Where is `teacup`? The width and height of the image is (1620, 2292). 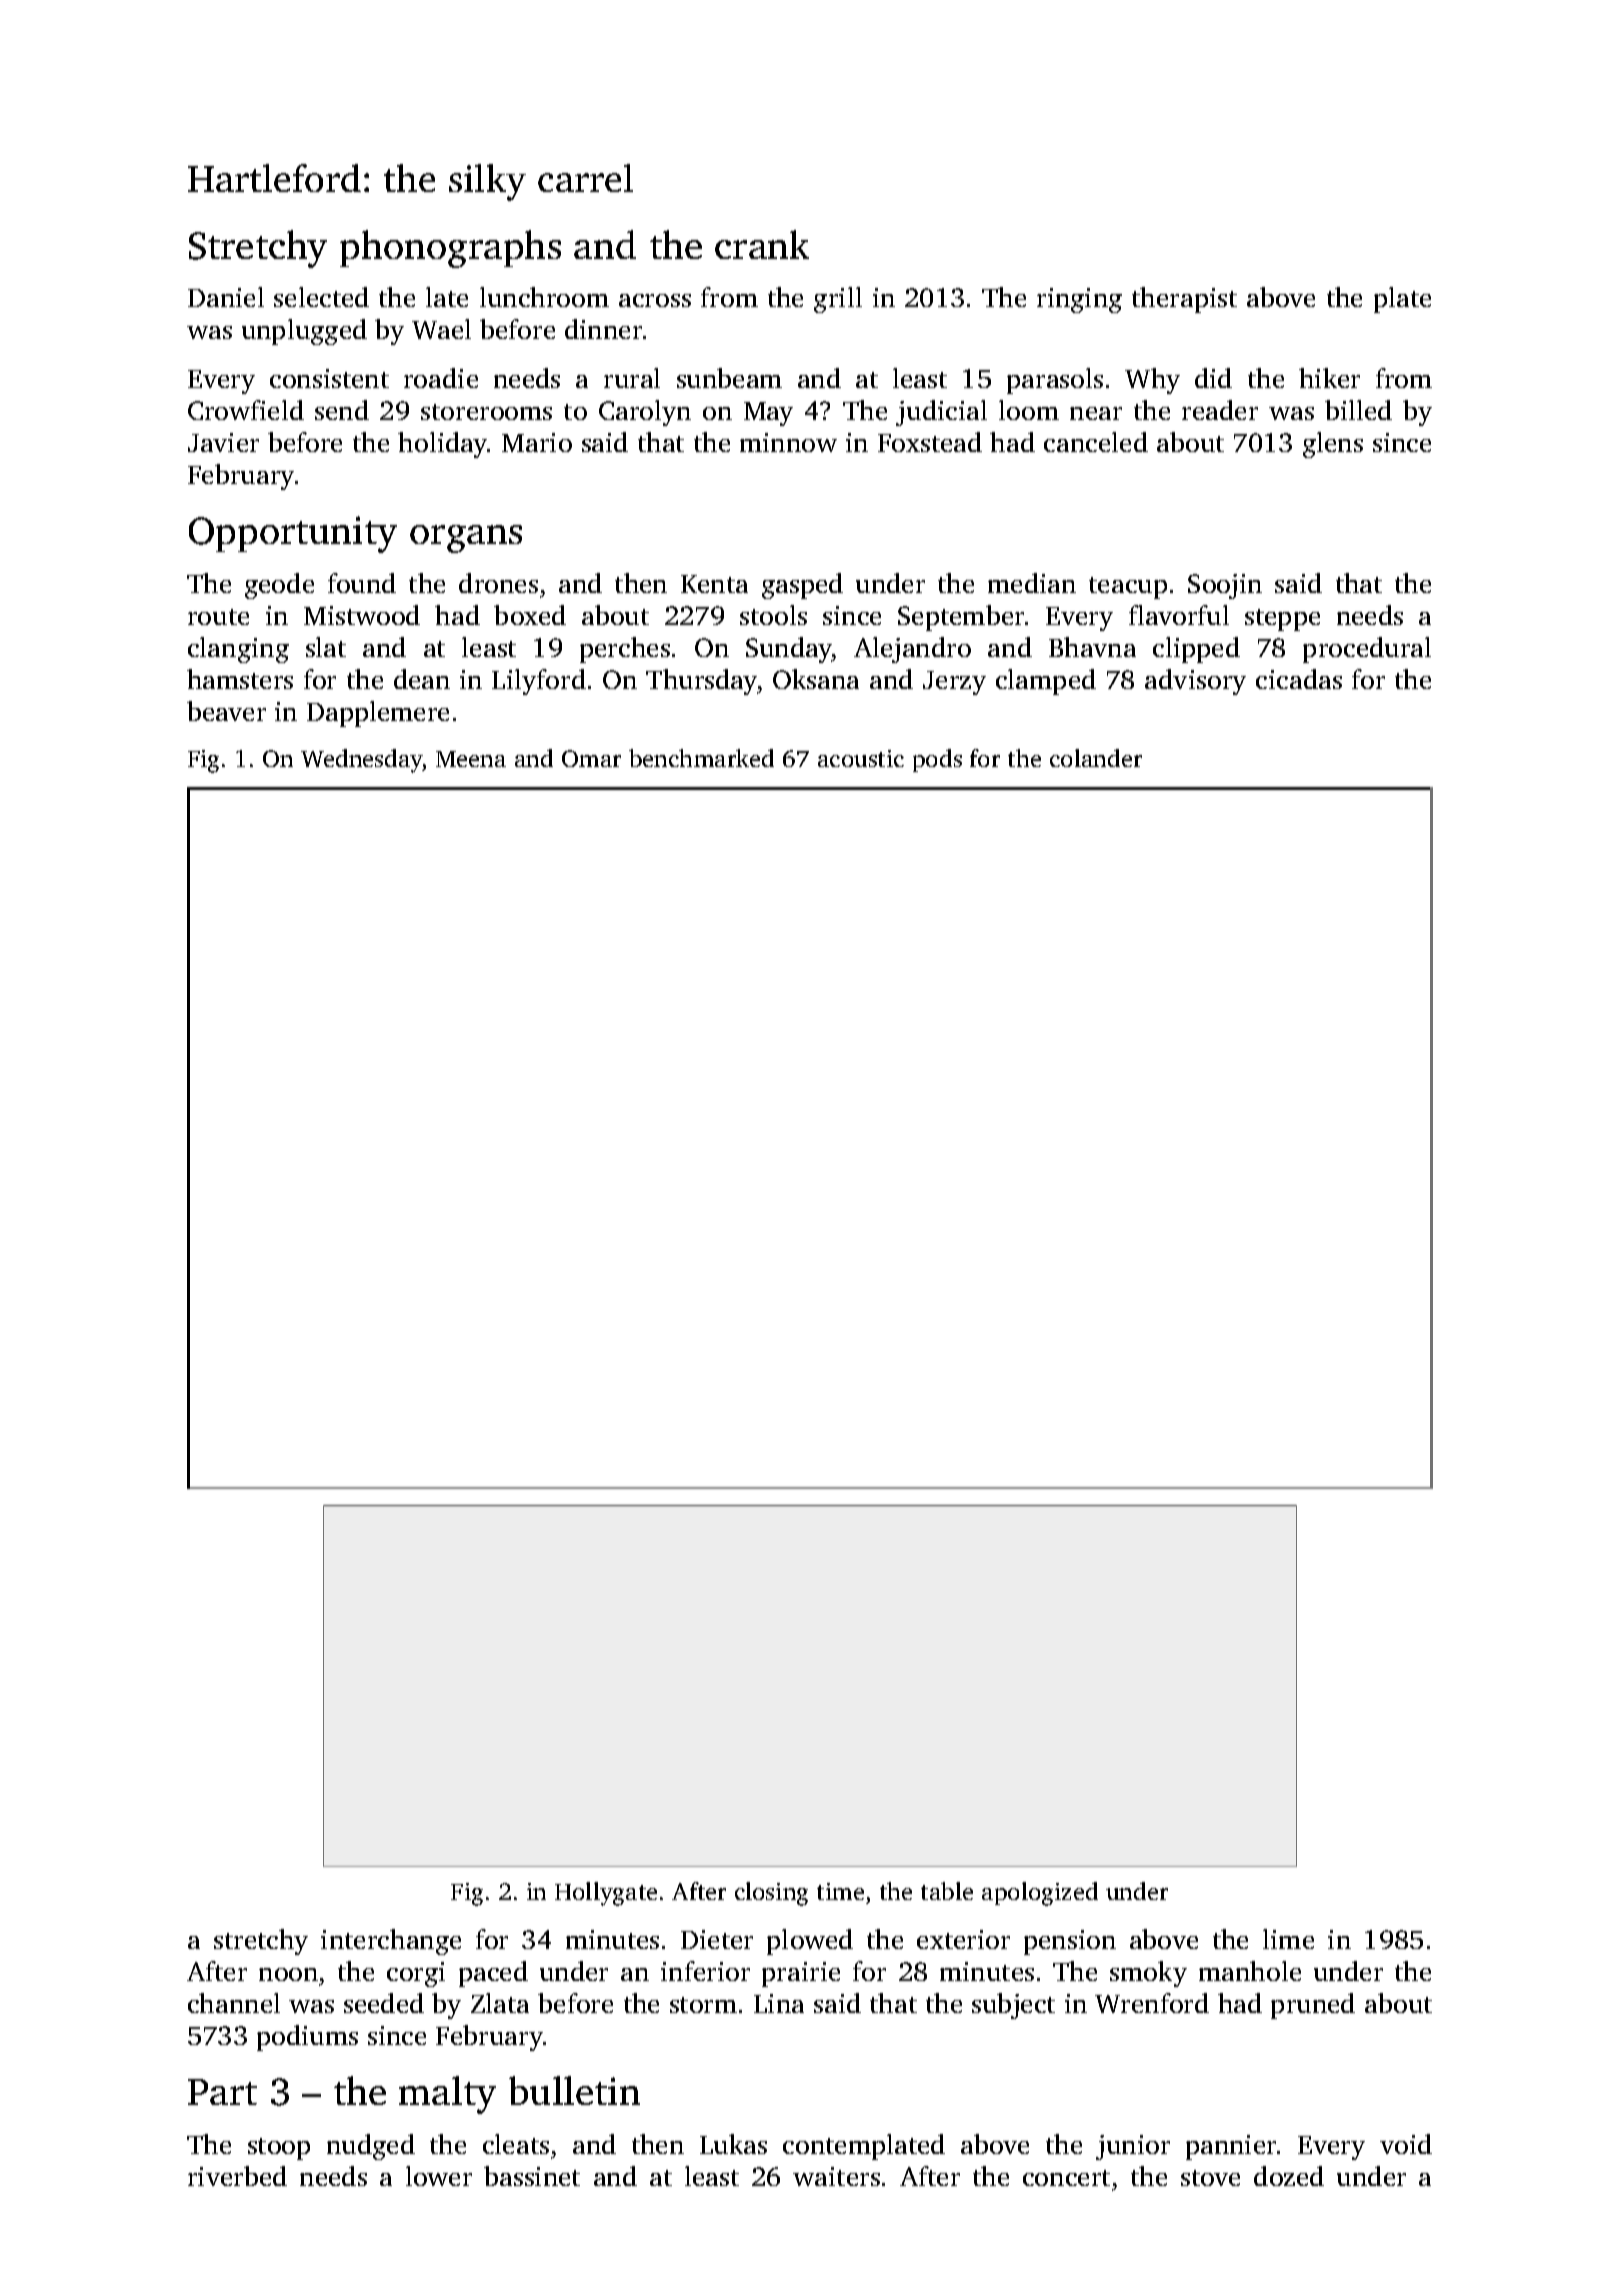
teacup is located at coordinates (1128, 588).
